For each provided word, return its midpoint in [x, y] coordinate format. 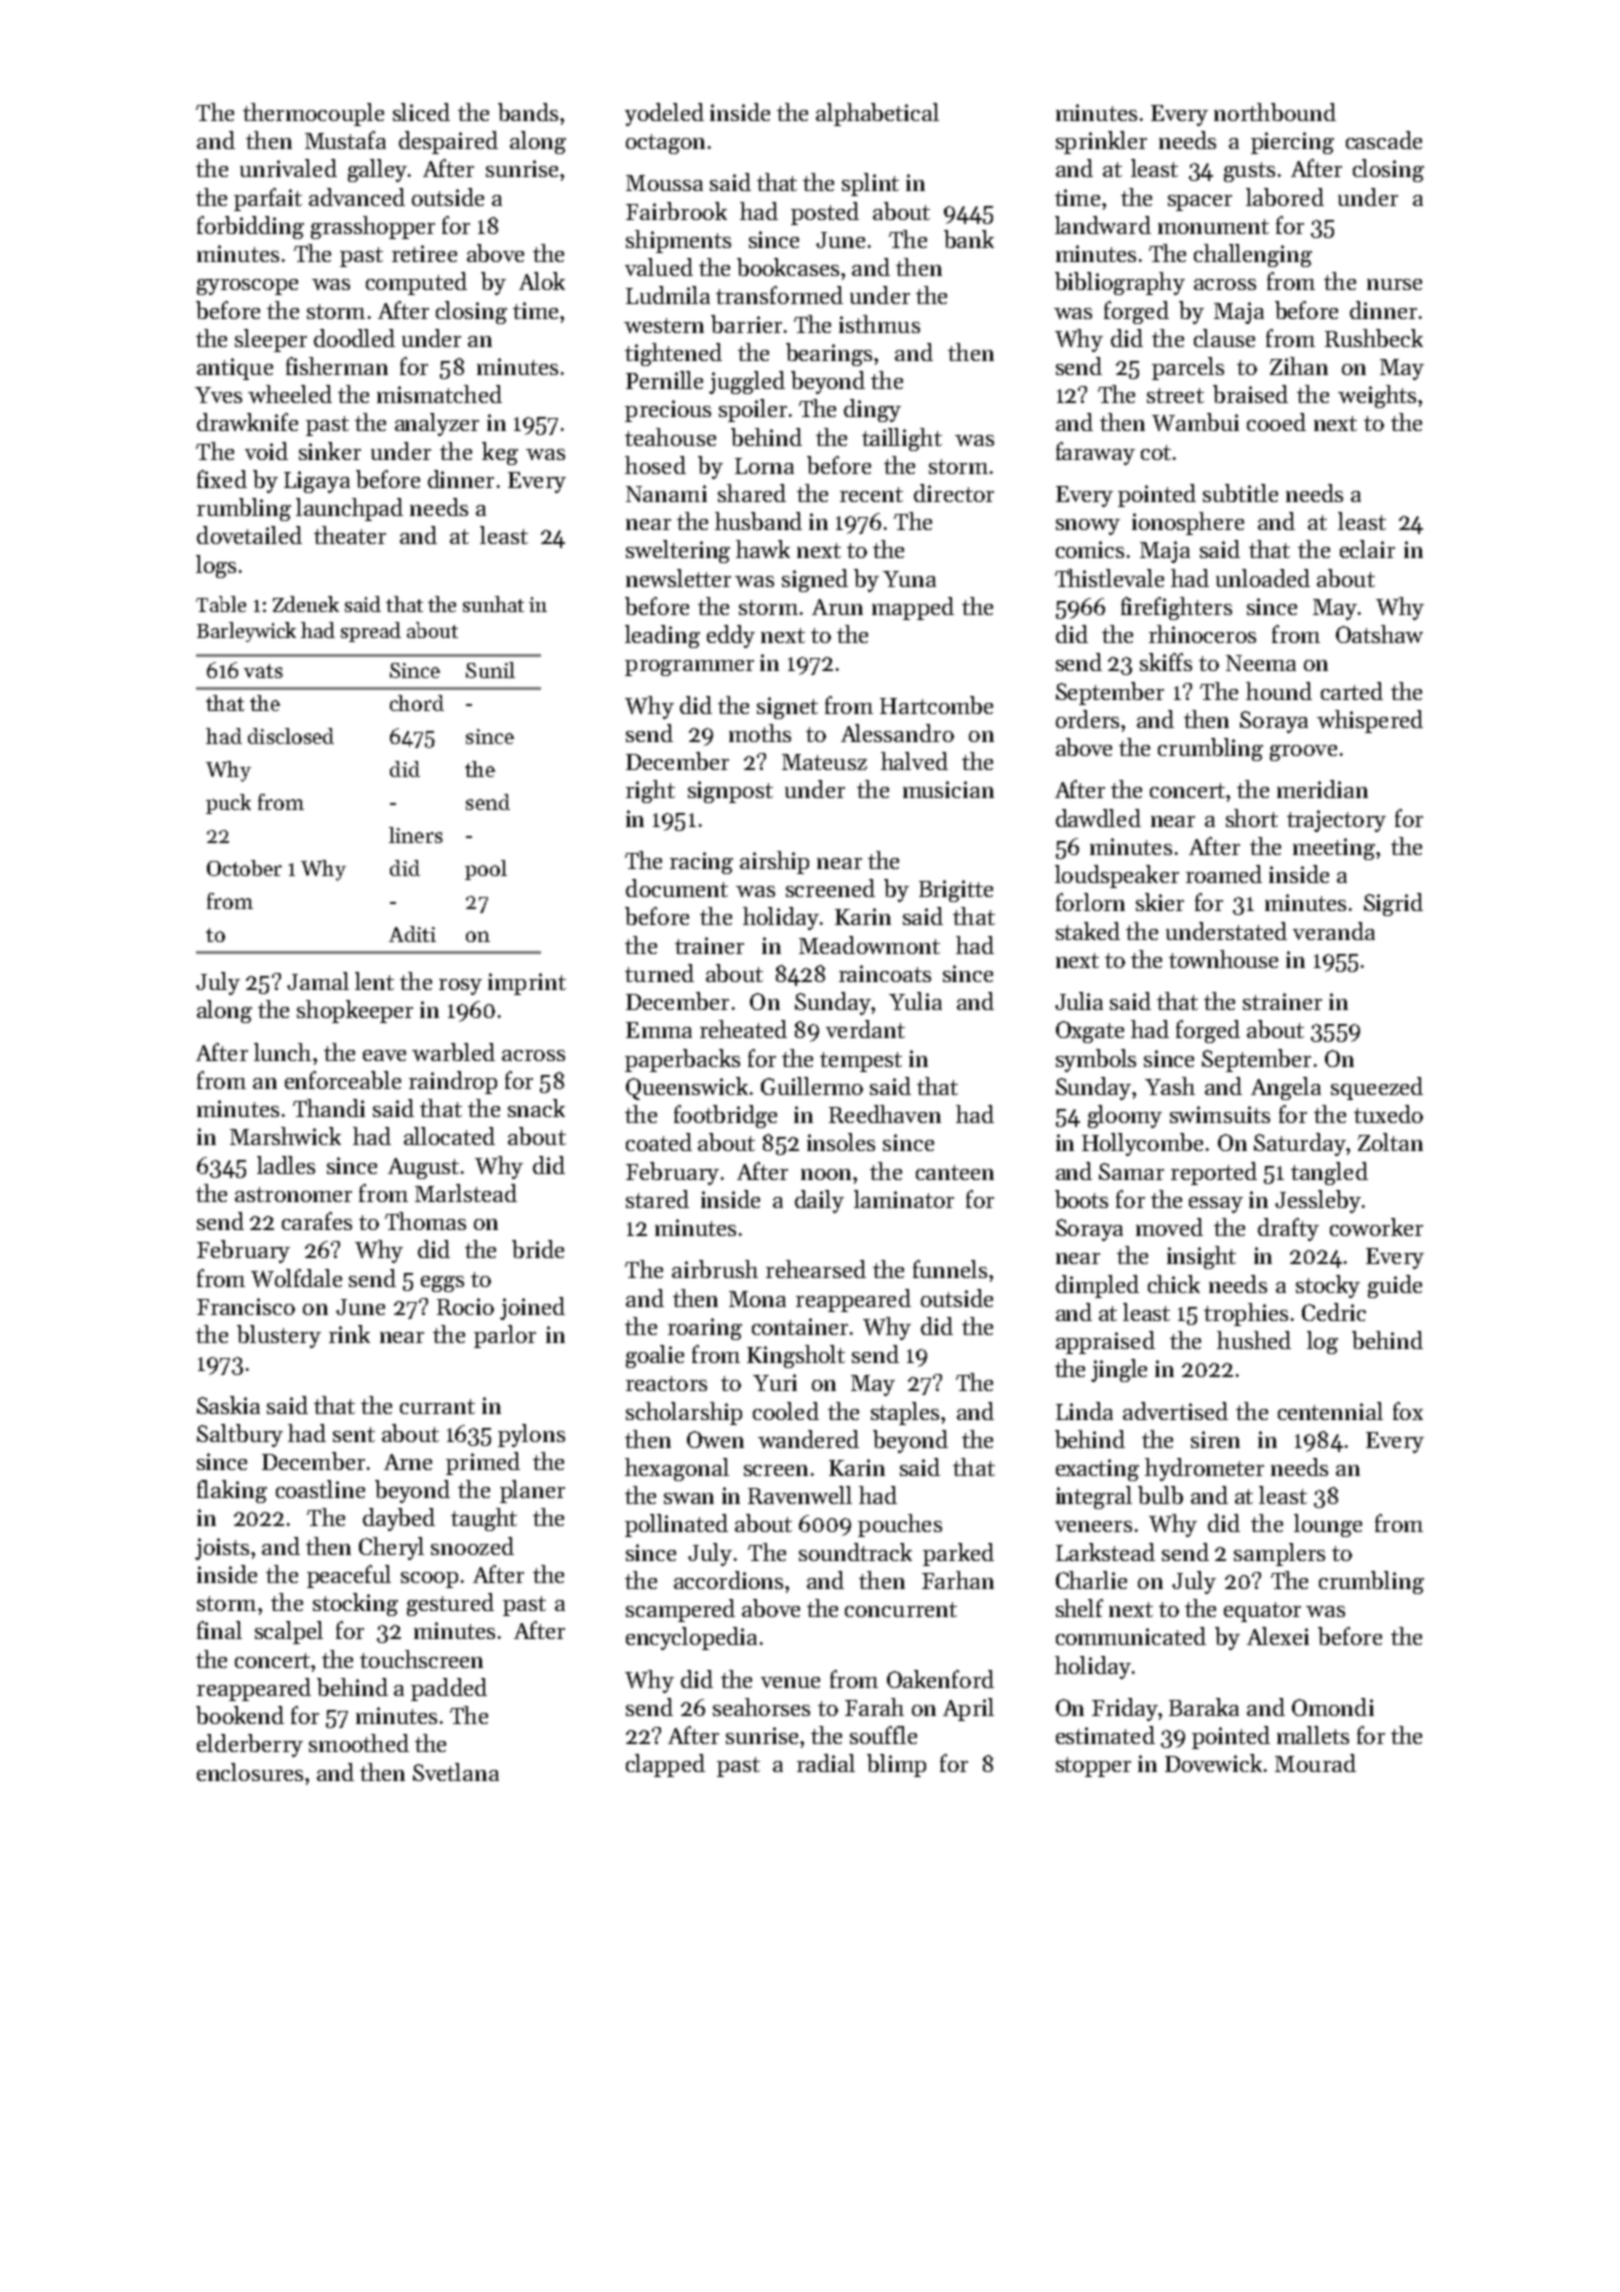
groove [1303, 753]
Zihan [1299, 366]
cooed [1276, 422]
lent [374, 981]
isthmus [879, 324]
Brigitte [956, 891]
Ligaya [317, 482]
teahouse [670, 437]
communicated [1131, 1636]
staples [905, 1413]
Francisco [246, 1306]
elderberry [250, 1745]
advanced [357, 197]
